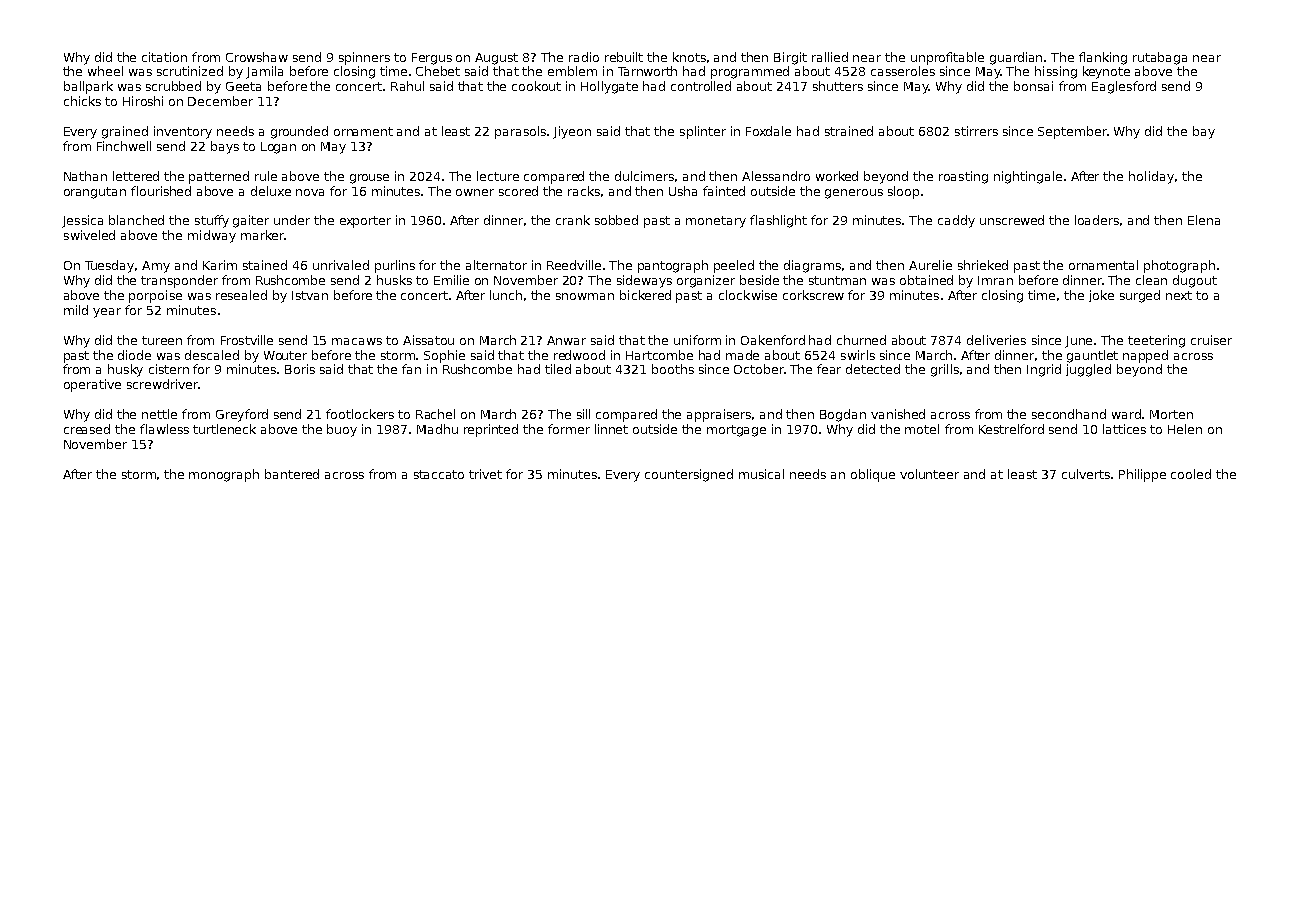 The image size is (1308, 924). What do you see at coordinates (394, 280) in the screenshot?
I see `husks` at bounding box center [394, 280].
